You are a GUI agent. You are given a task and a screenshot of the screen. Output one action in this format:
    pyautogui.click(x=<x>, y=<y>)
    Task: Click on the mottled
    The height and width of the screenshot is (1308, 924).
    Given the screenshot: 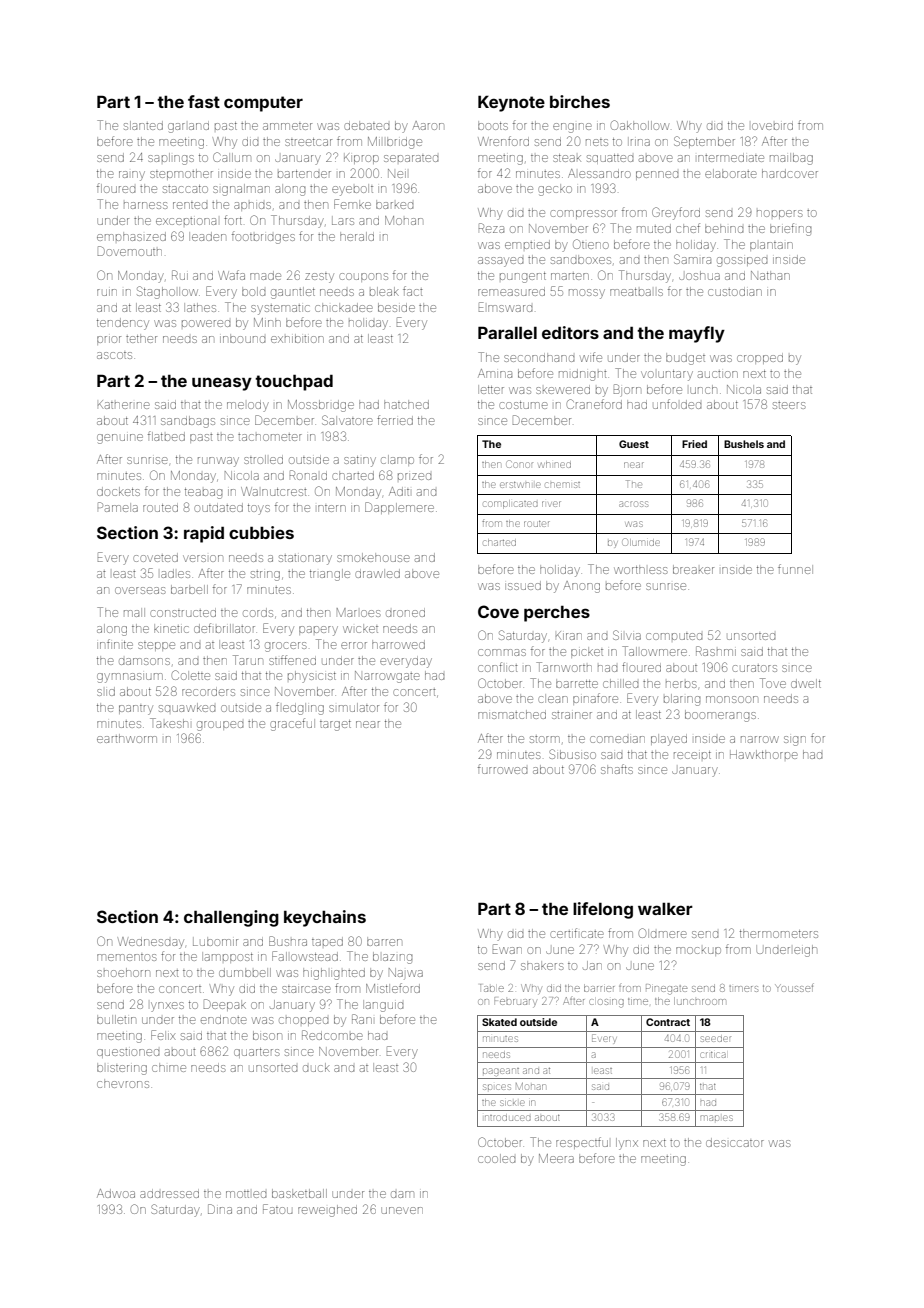 What is the action you would take?
    pyautogui.click(x=246, y=1194)
